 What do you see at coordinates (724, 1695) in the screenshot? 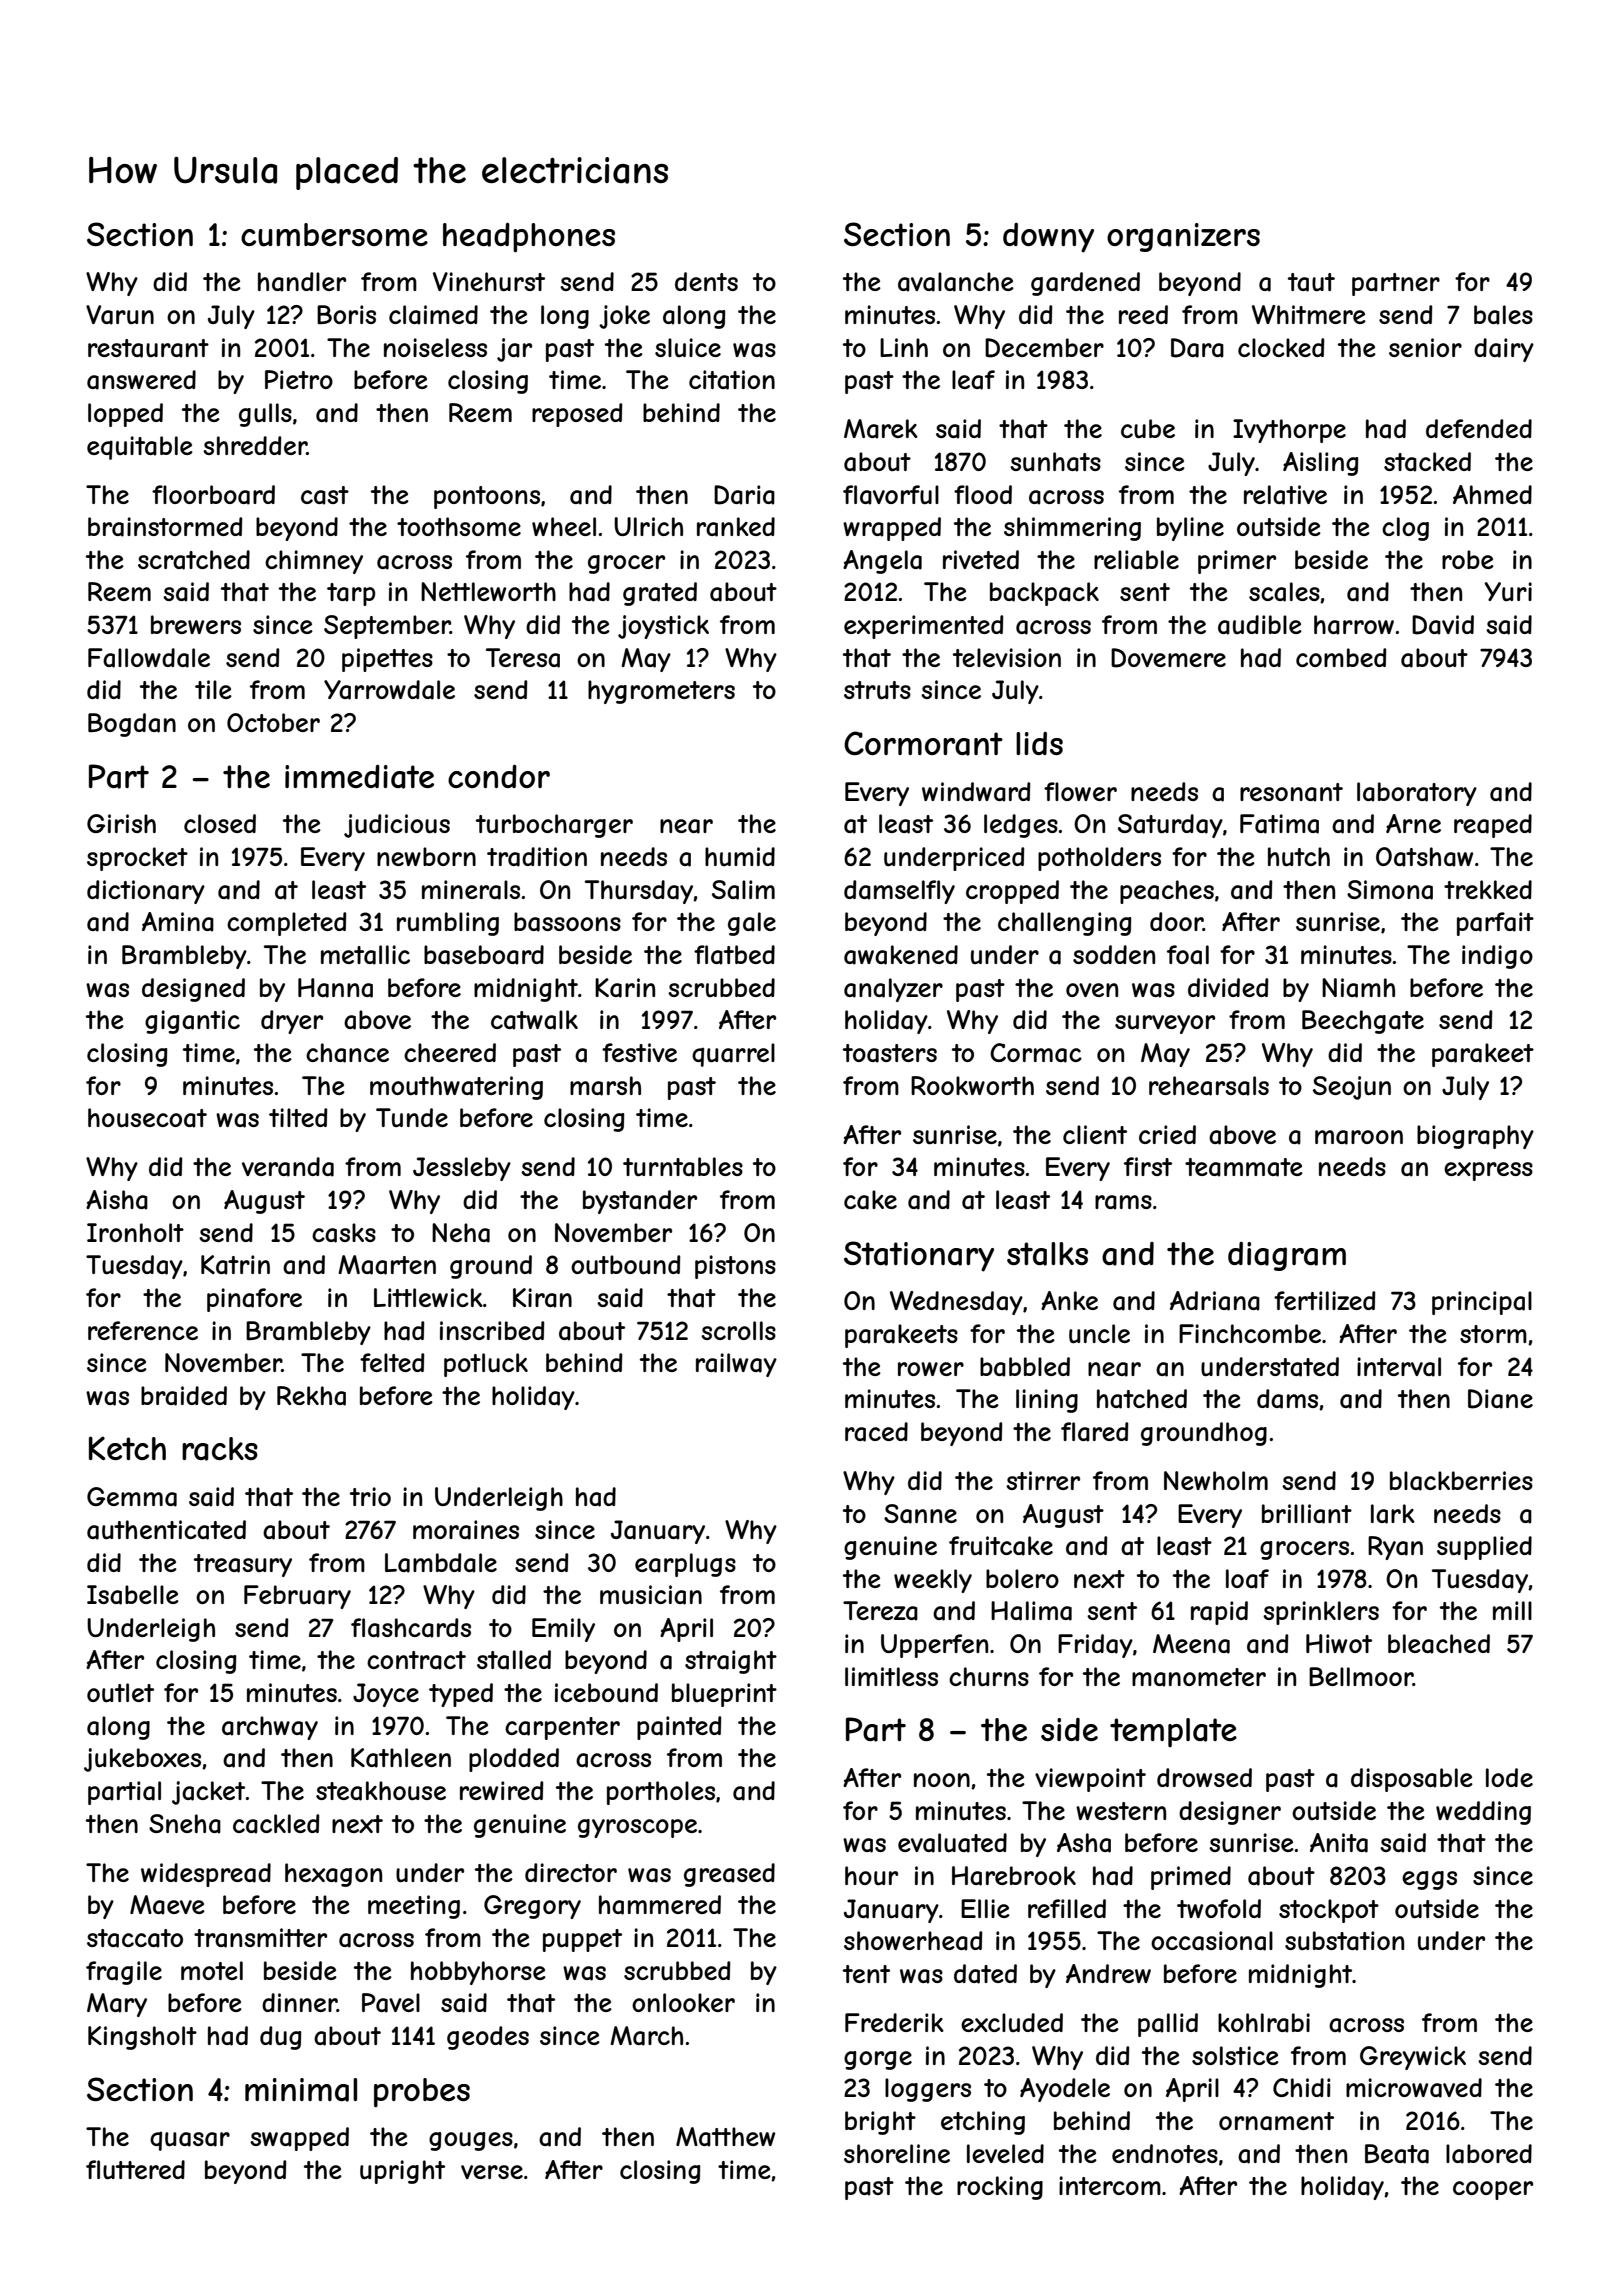
I see `blueprint` at bounding box center [724, 1695].
